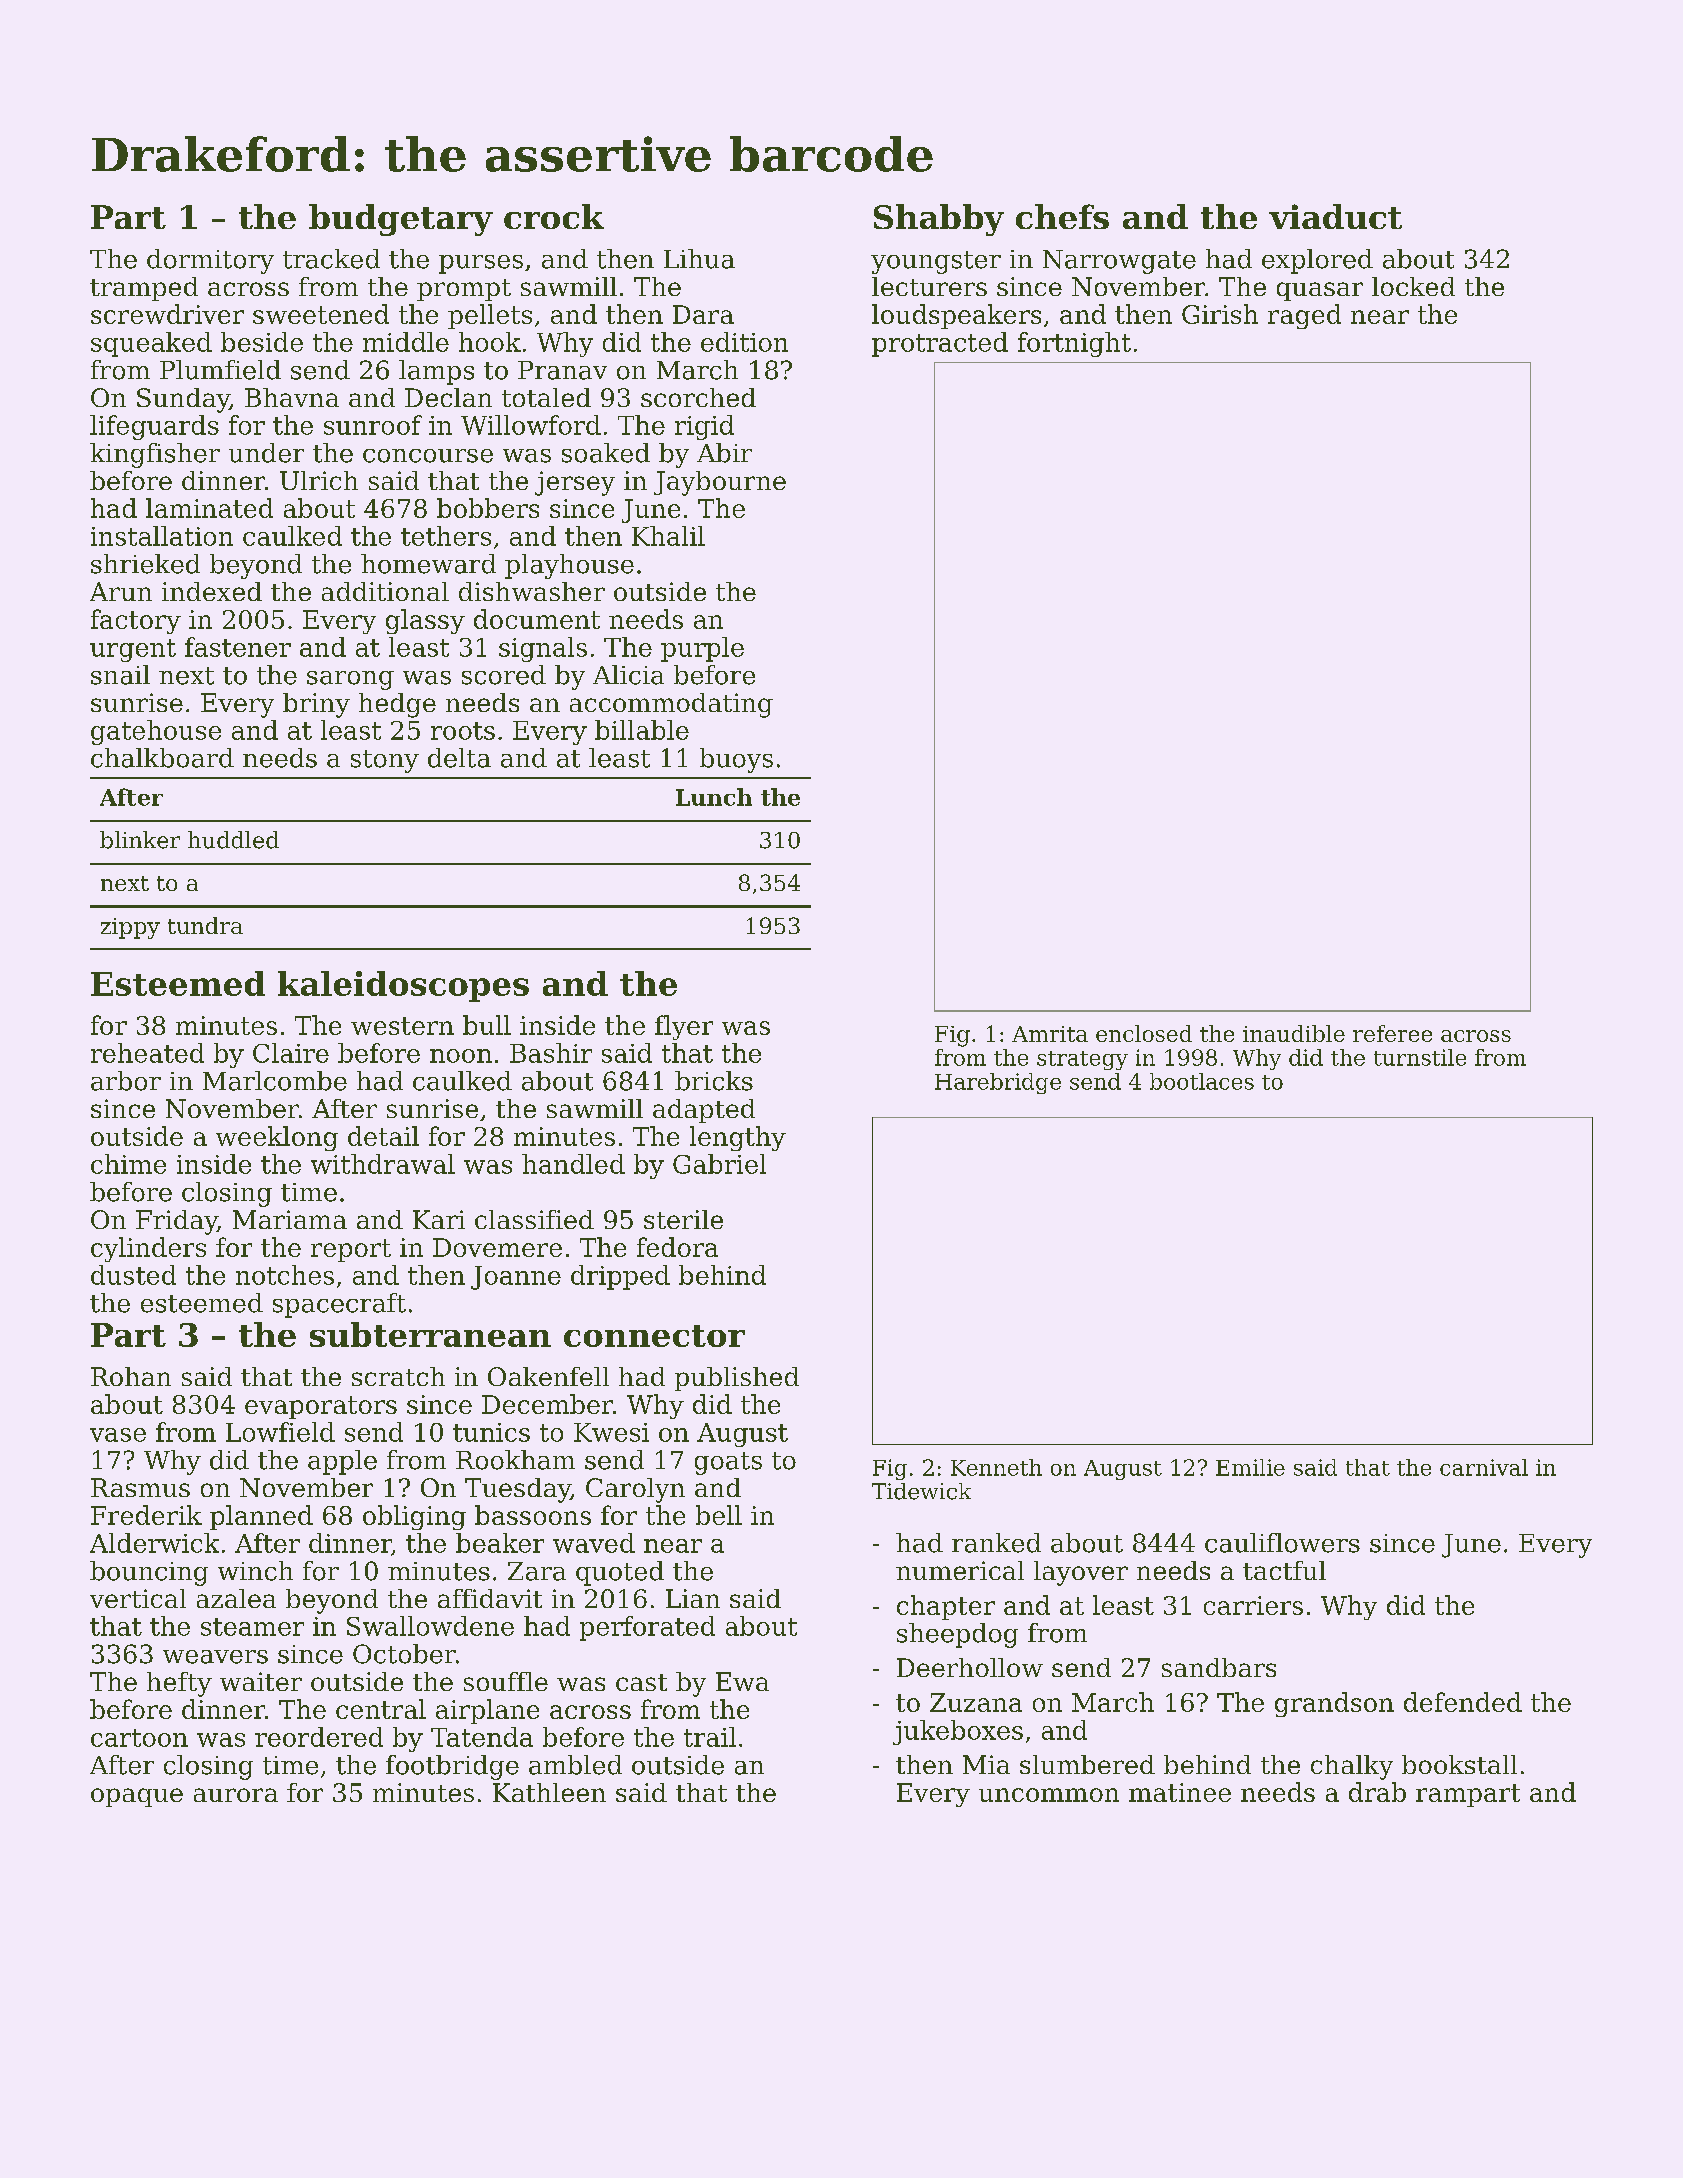 This screenshot has width=1683, height=2178. I want to click on trail, so click(710, 1737).
